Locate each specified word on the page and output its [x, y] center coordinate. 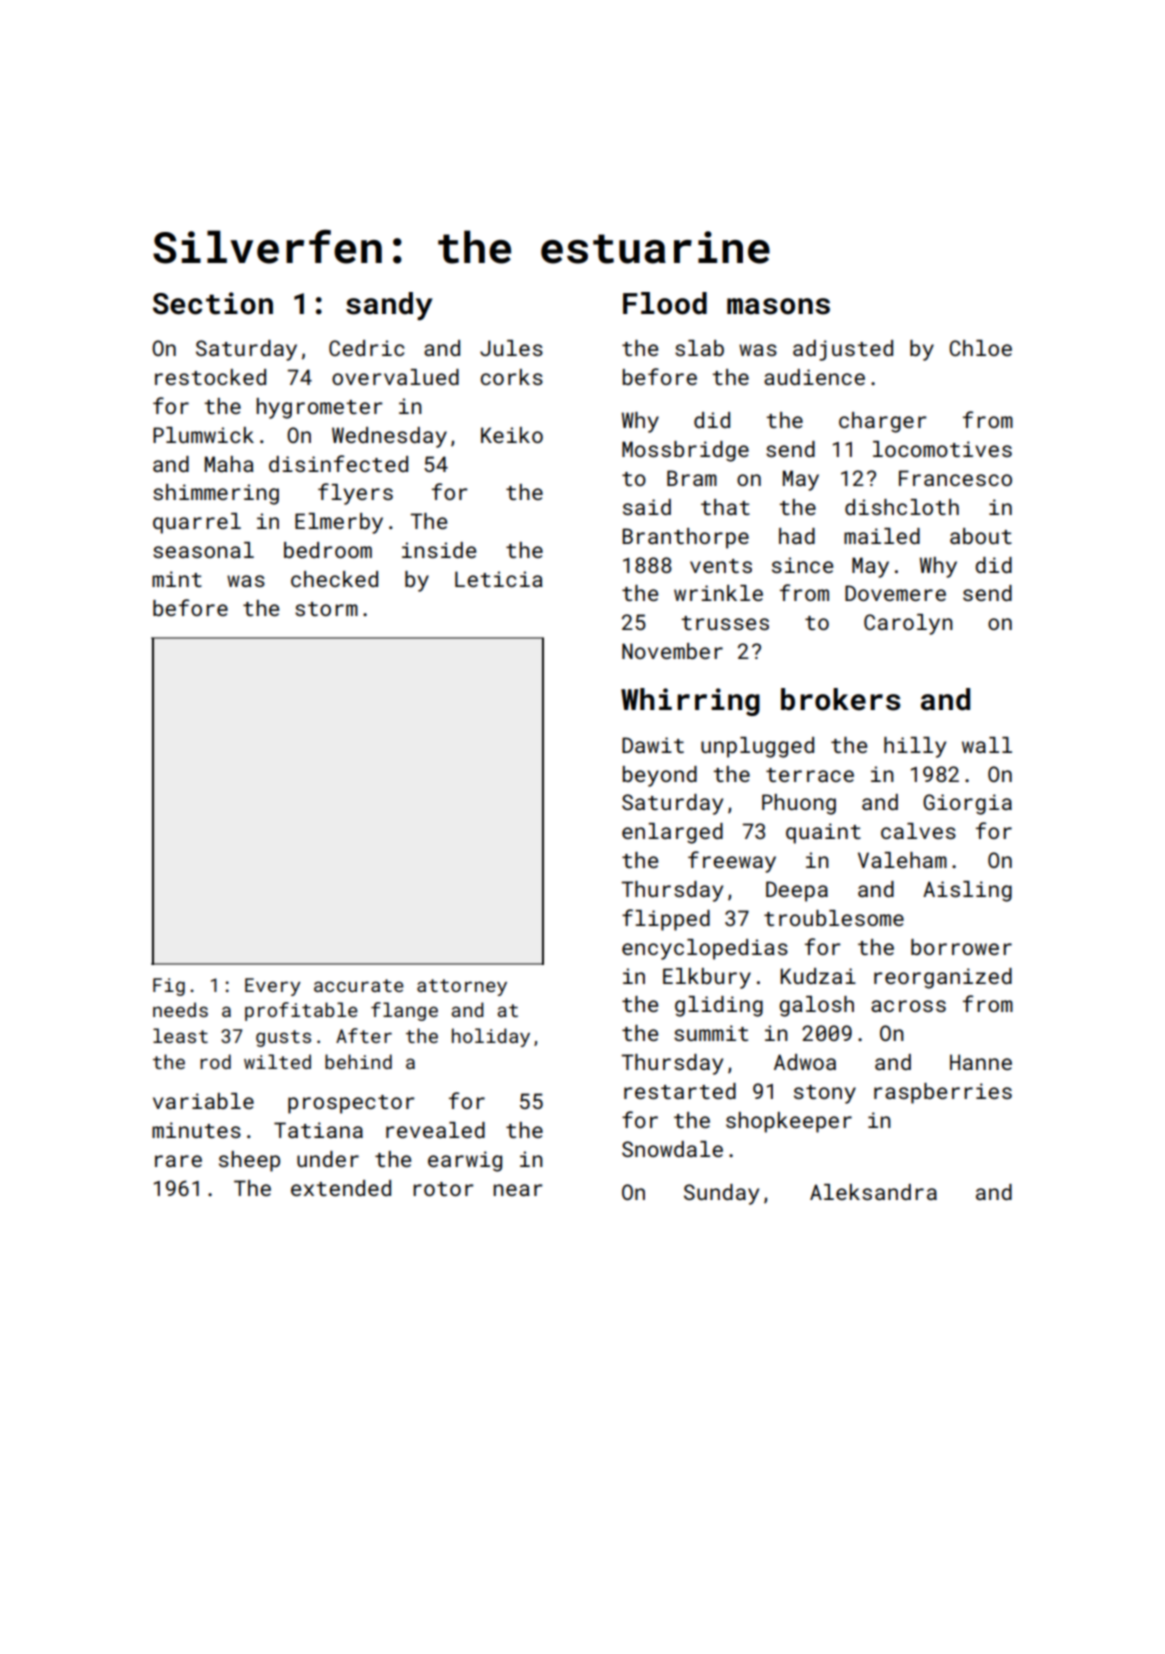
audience [814, 377]
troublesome [834, 918]
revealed [435, 1130]
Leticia [499, 579]
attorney [462, 987]
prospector [351, 1104]
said [647, 507]
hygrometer [319, 408]
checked [334, 579]
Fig [169, 987]
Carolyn [908, 624]
